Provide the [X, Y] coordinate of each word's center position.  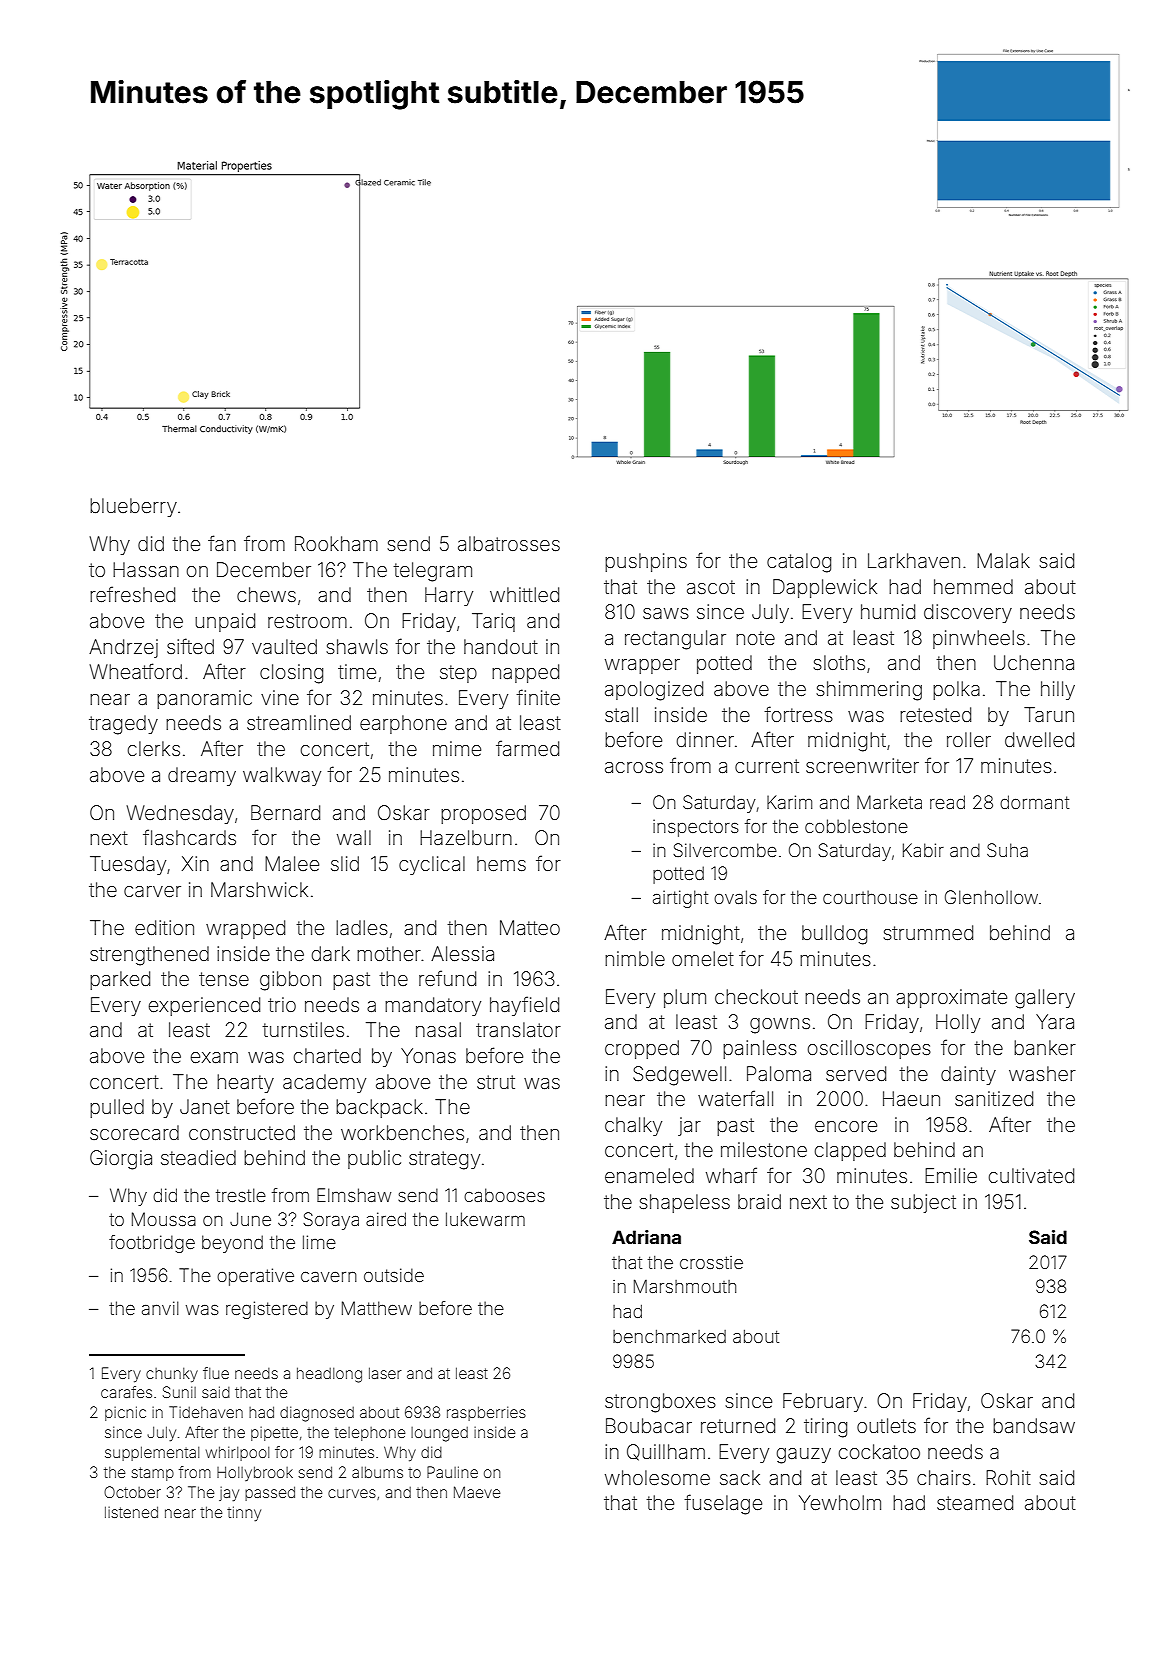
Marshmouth [685, 1286]
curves [352, 1493]
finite [538, 697]
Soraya [331, 1221]
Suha [1007, 850]
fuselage [723, 1504]
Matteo [530, 927]
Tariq [493, 622]
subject [923, 1203]
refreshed [132, 594]
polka [956, 690]
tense [224, 979]
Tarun [1049, 714]
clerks [154, 748]
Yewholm [840, 1502]
